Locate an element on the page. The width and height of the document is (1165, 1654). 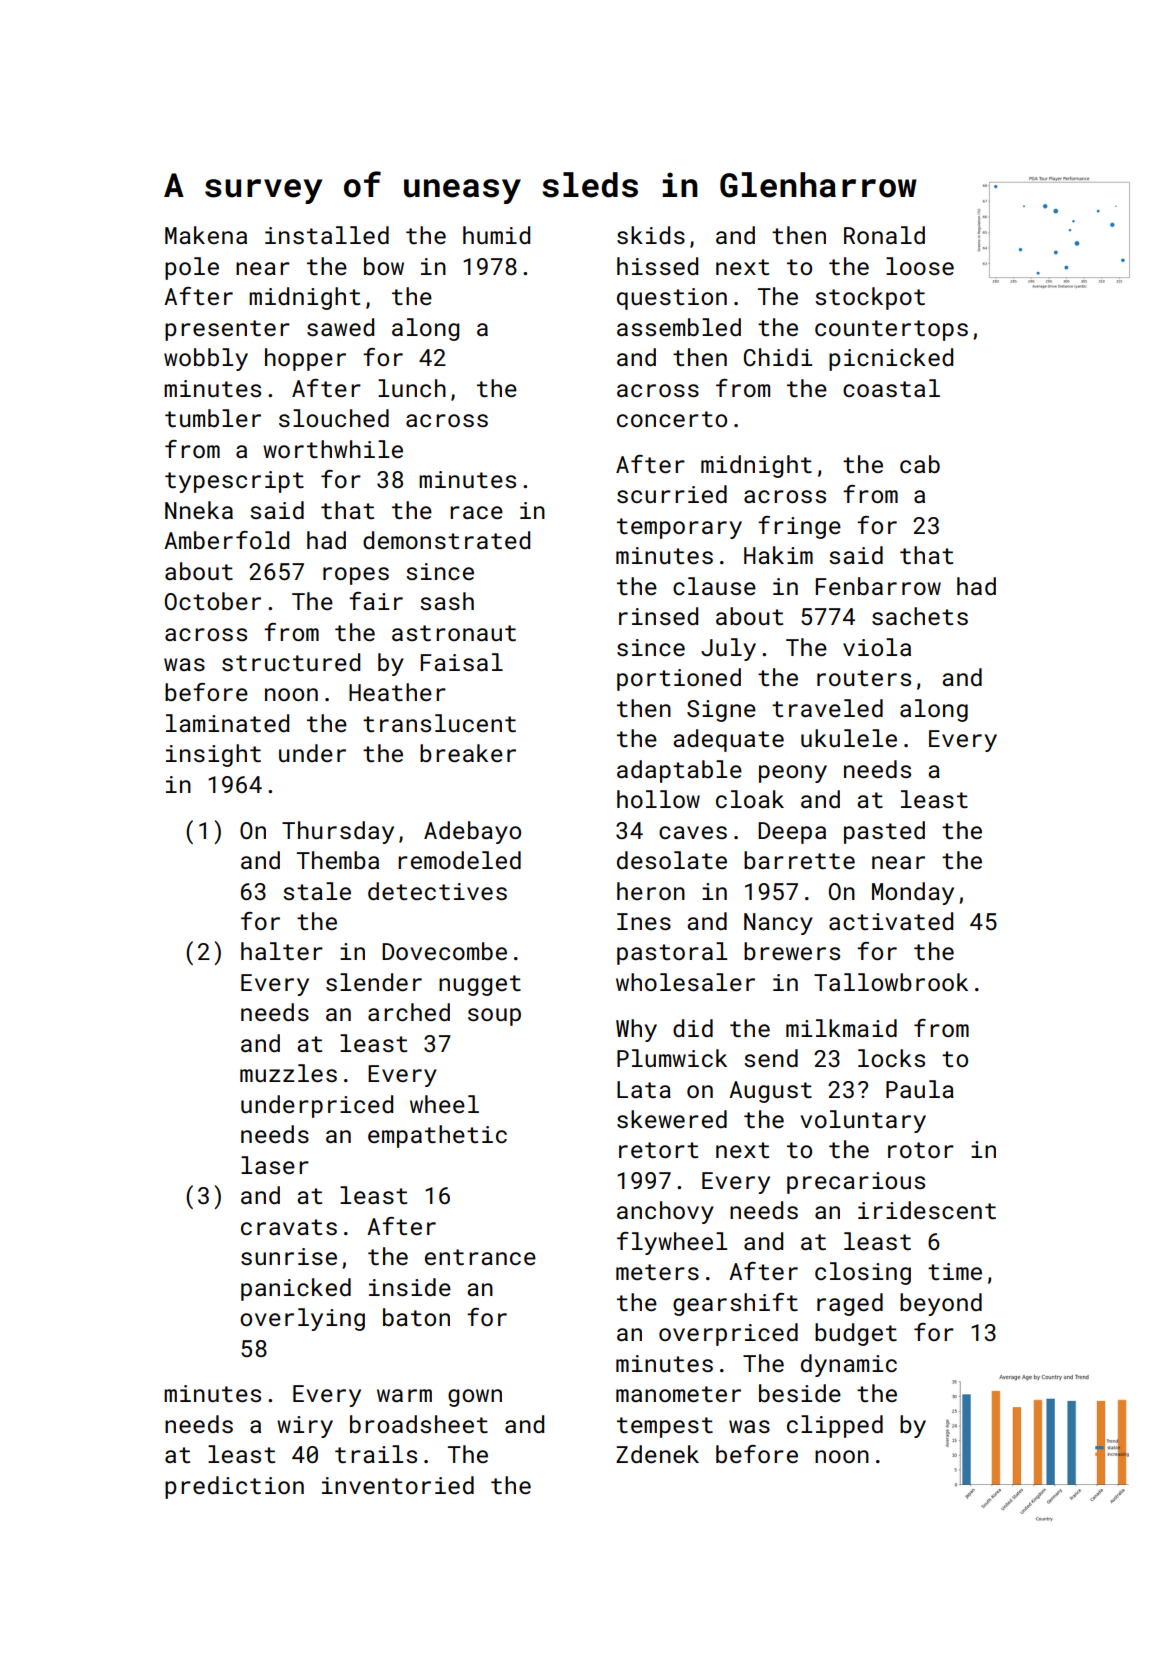
cab is located at coordinates (920, 464).
